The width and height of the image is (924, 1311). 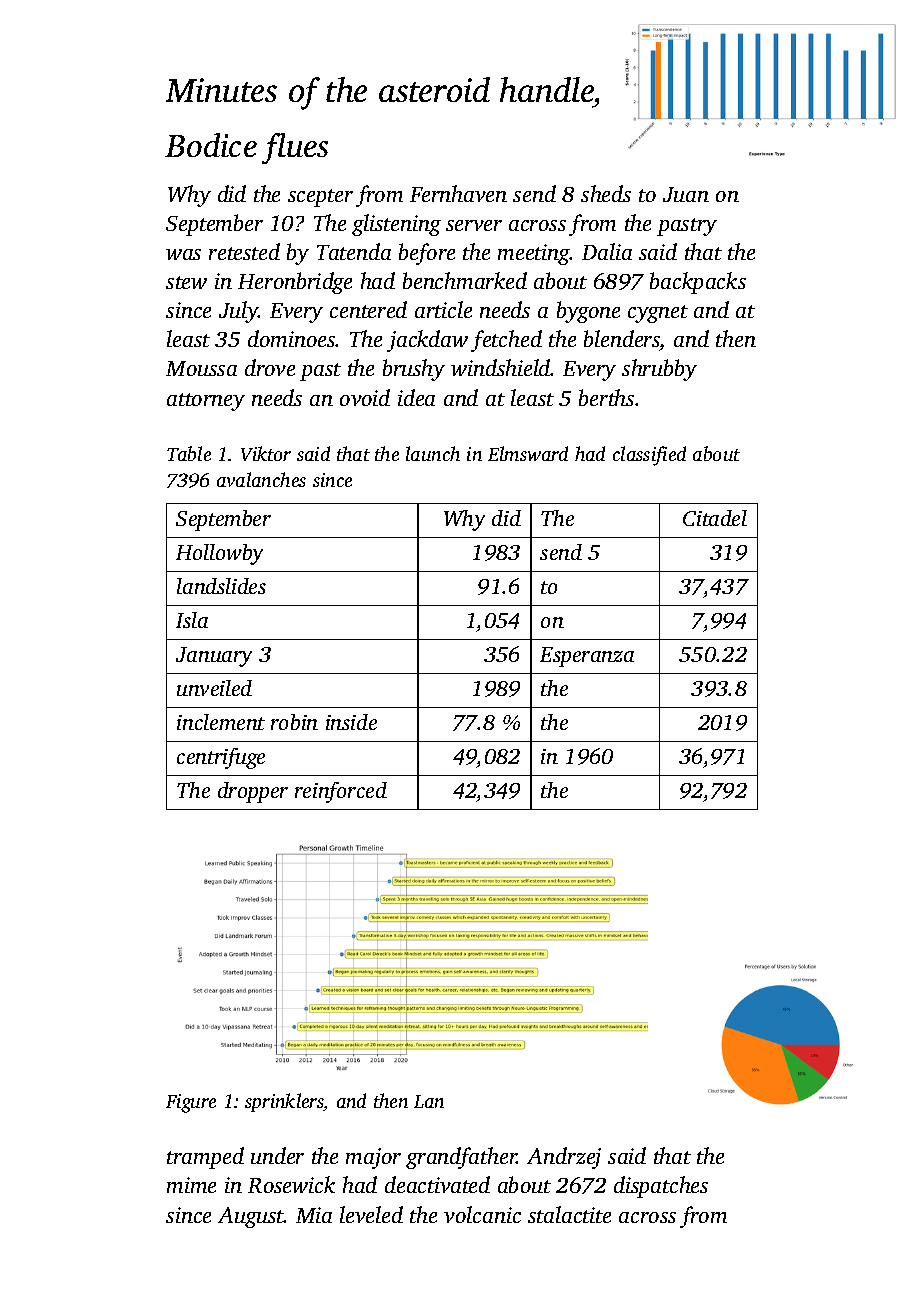 What do you see at coordinates (433, 453) in the image?
I see `launch` at bounding box center [433, 453].
